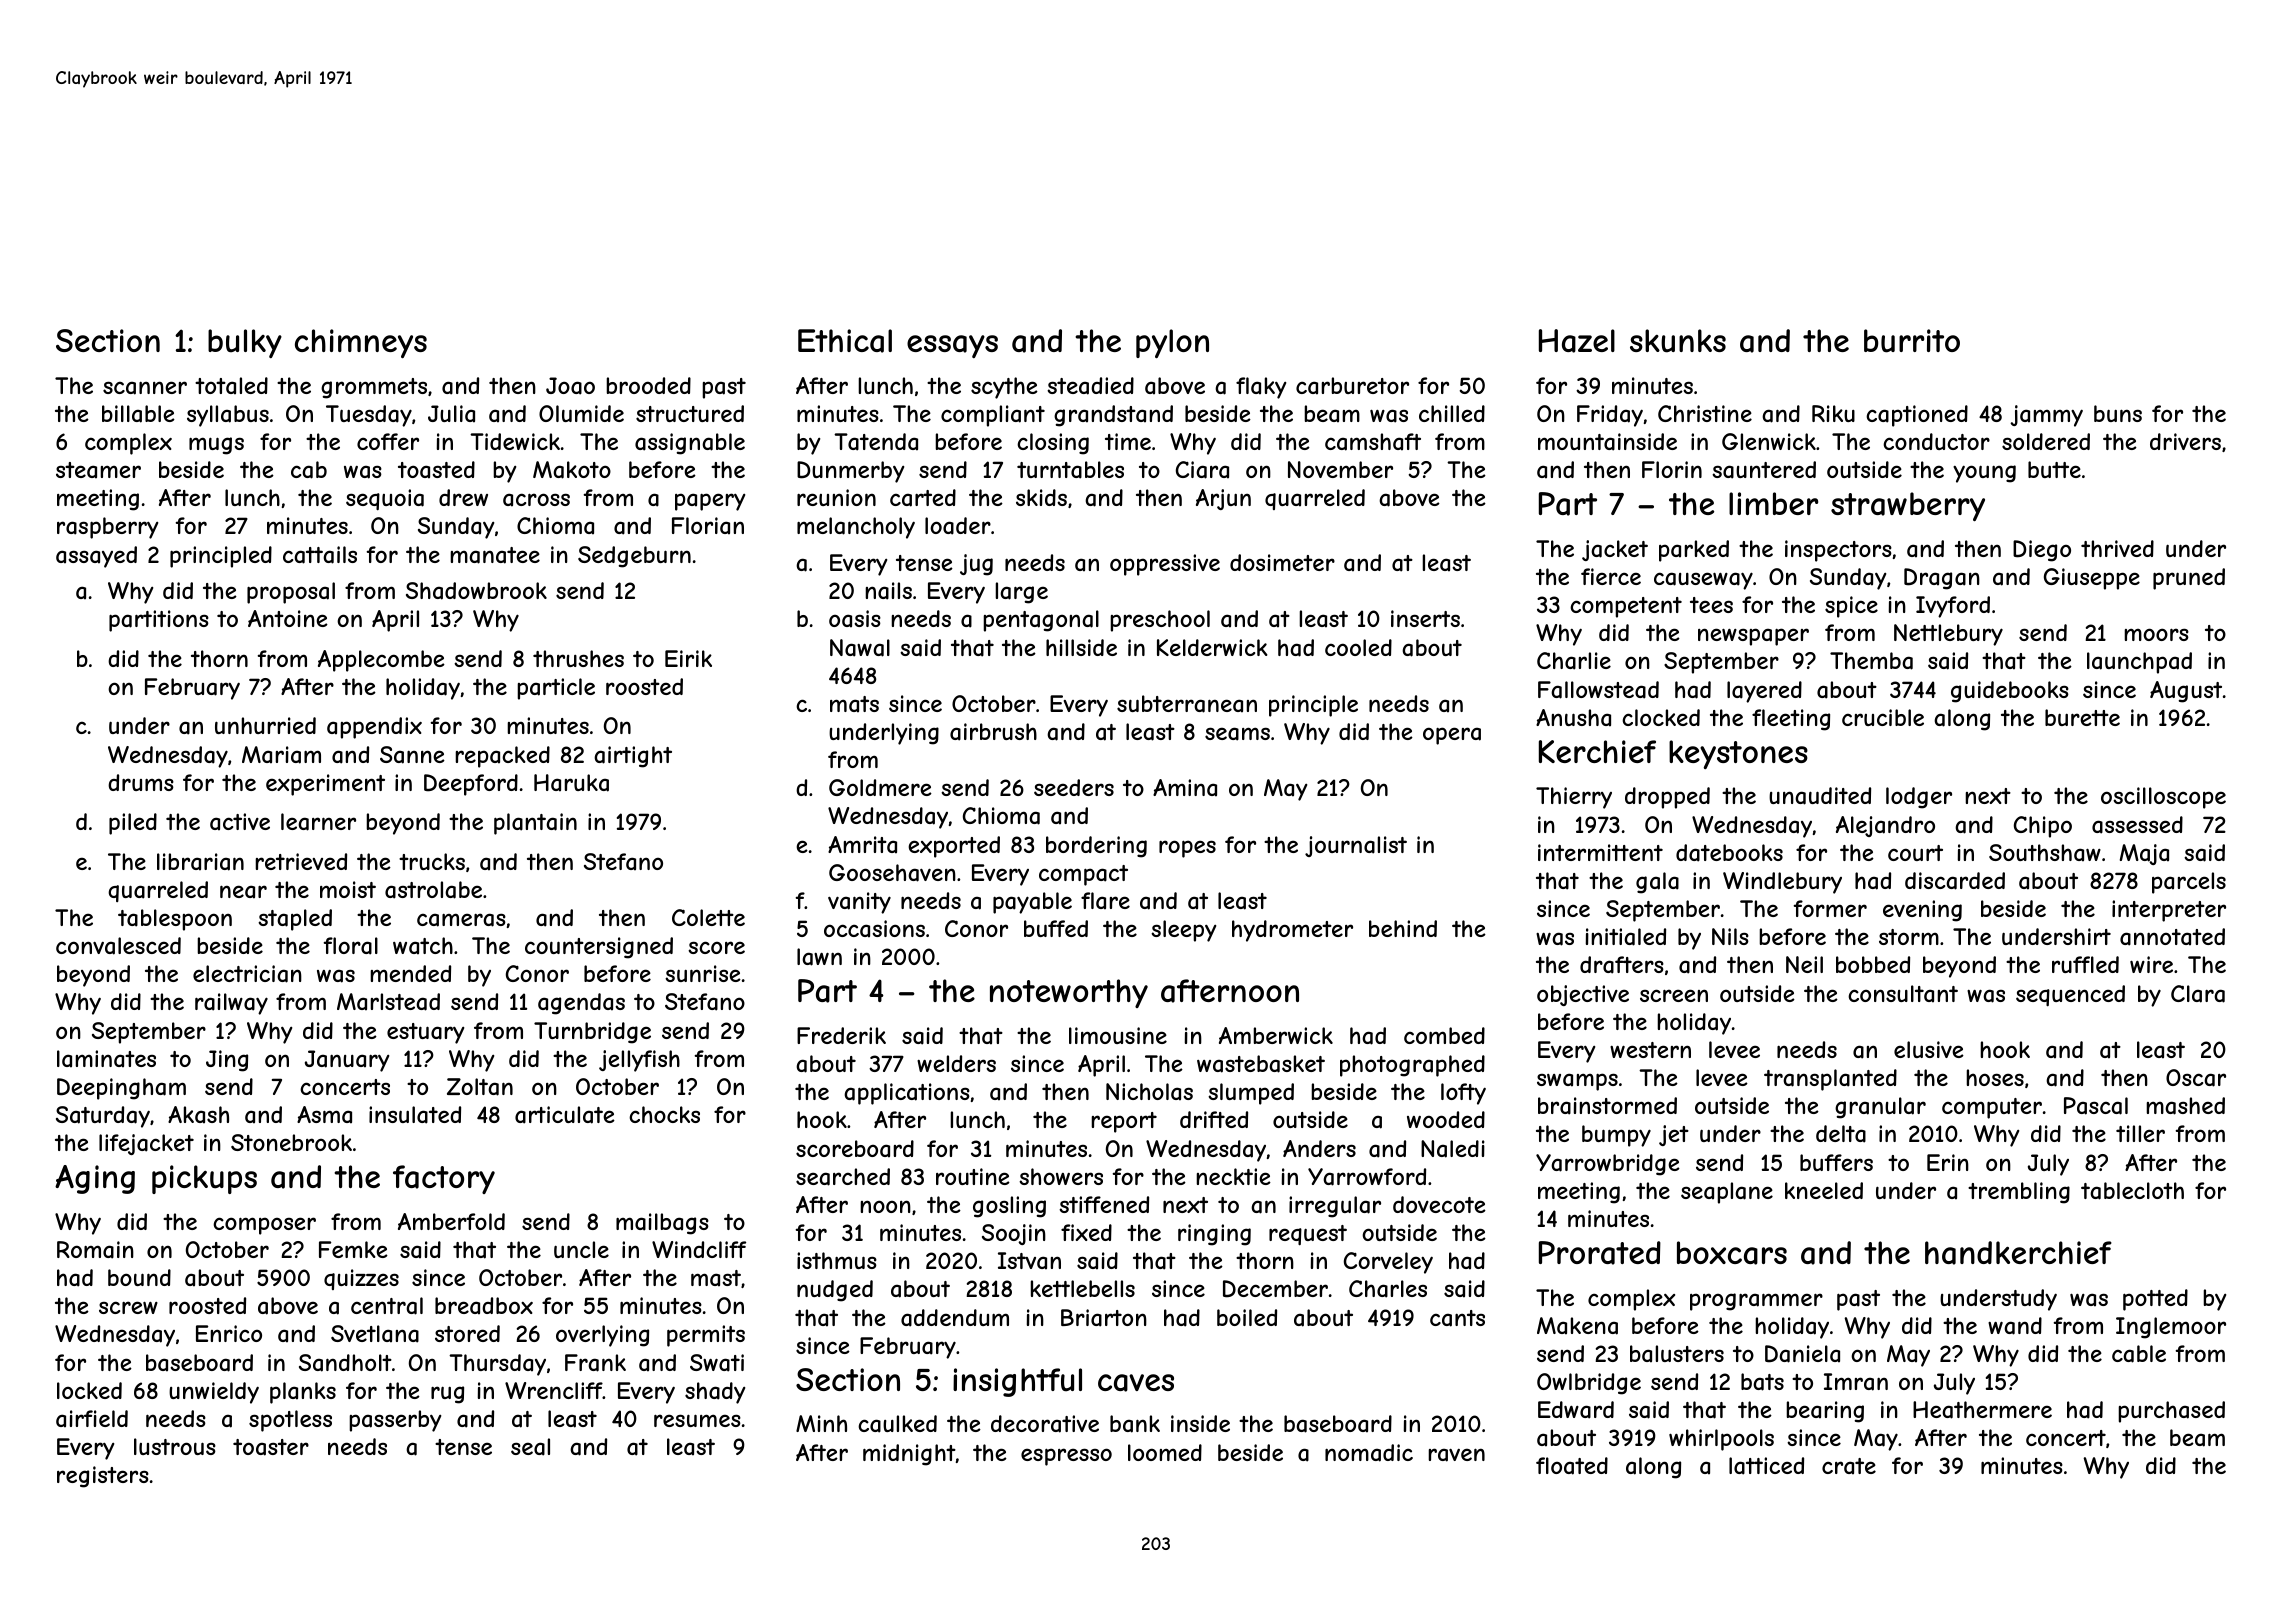 This image has height=1614, width=2282. Describe the element at coordinates (1165, 565) in the image. I see `oppressive` at that location.
